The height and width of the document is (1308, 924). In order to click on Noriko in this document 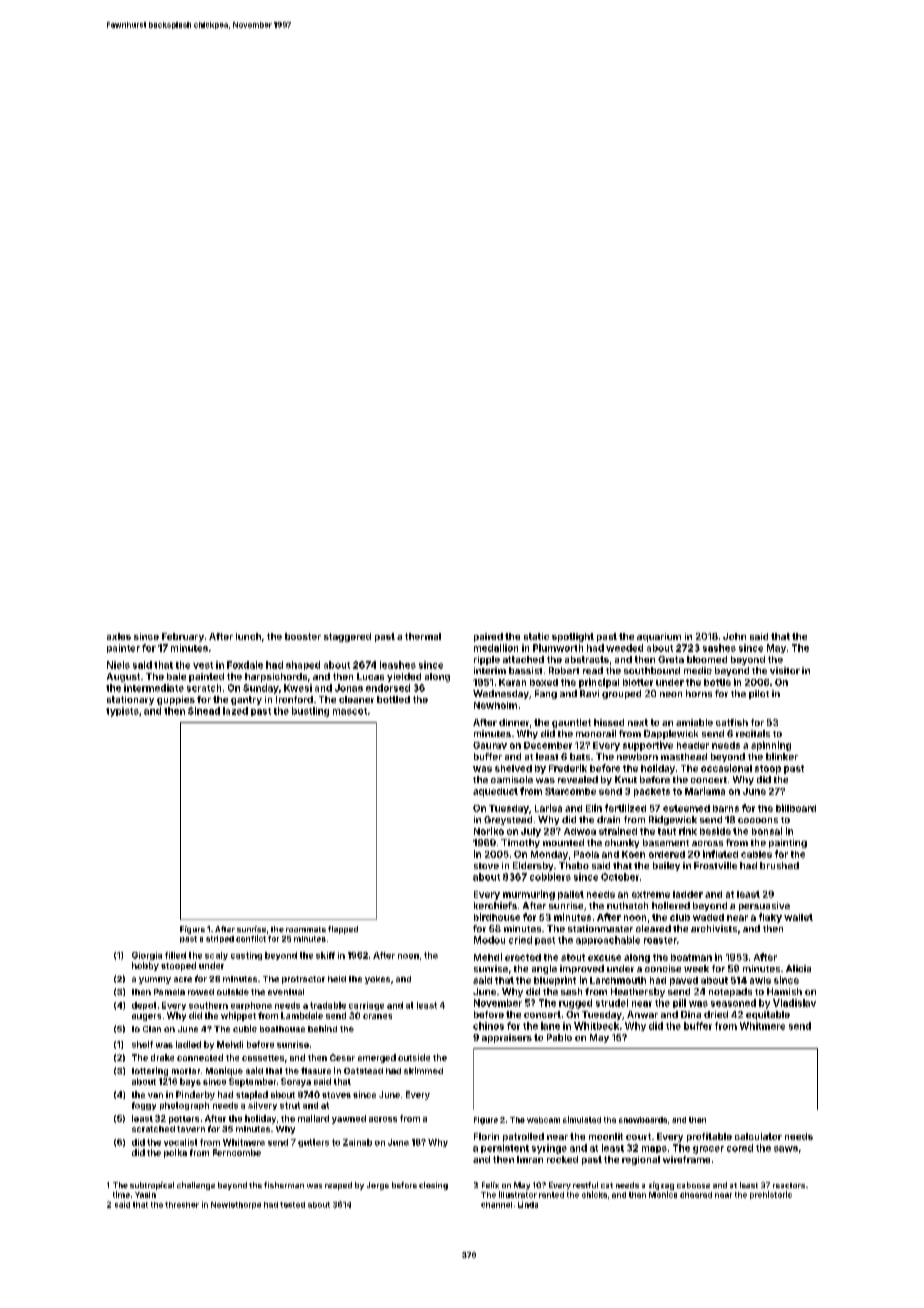, I will do `click(489, 831)`.
